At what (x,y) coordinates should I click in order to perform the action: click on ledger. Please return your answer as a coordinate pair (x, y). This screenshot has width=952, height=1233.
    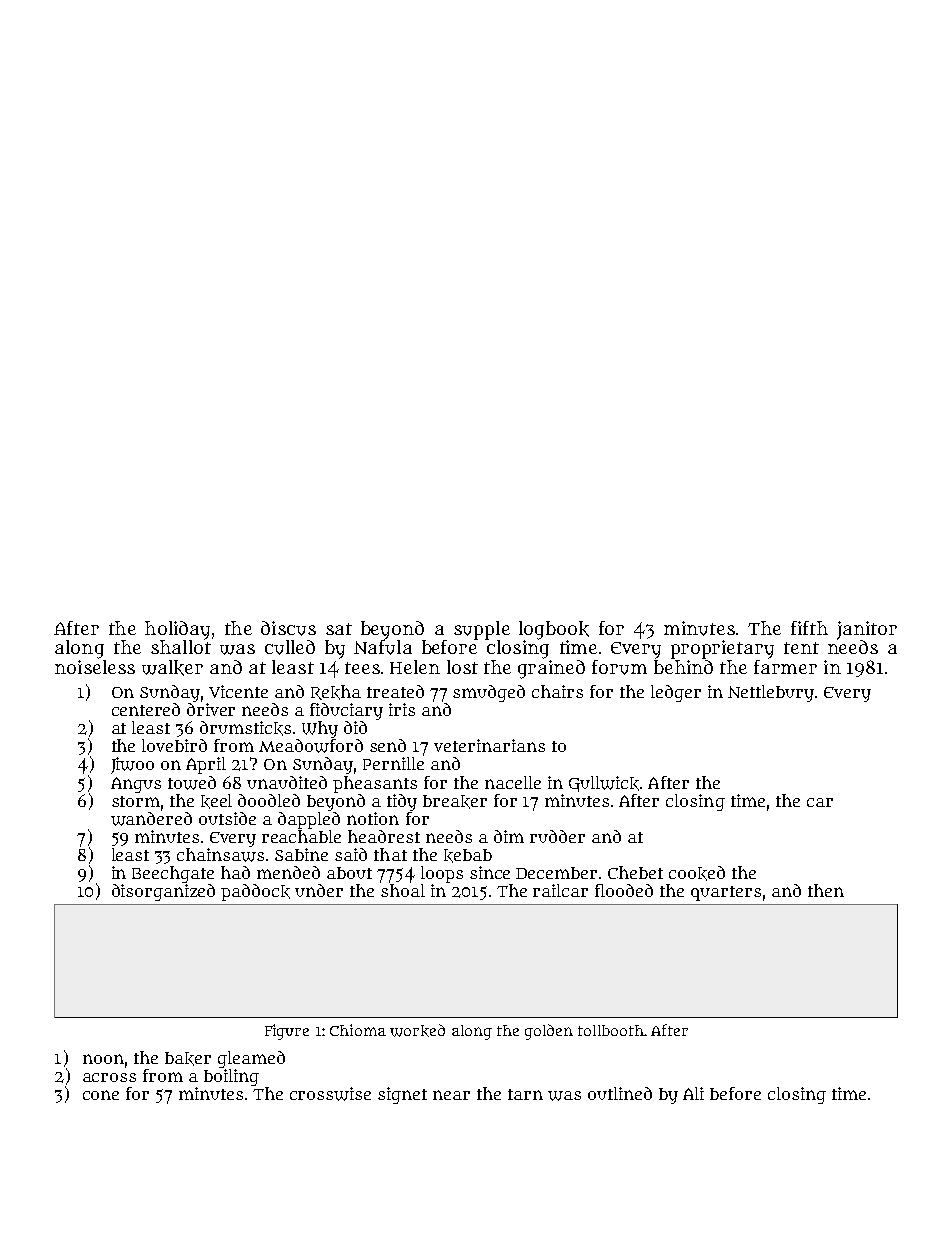
    Looking at the image, I should click on (676, 693).
